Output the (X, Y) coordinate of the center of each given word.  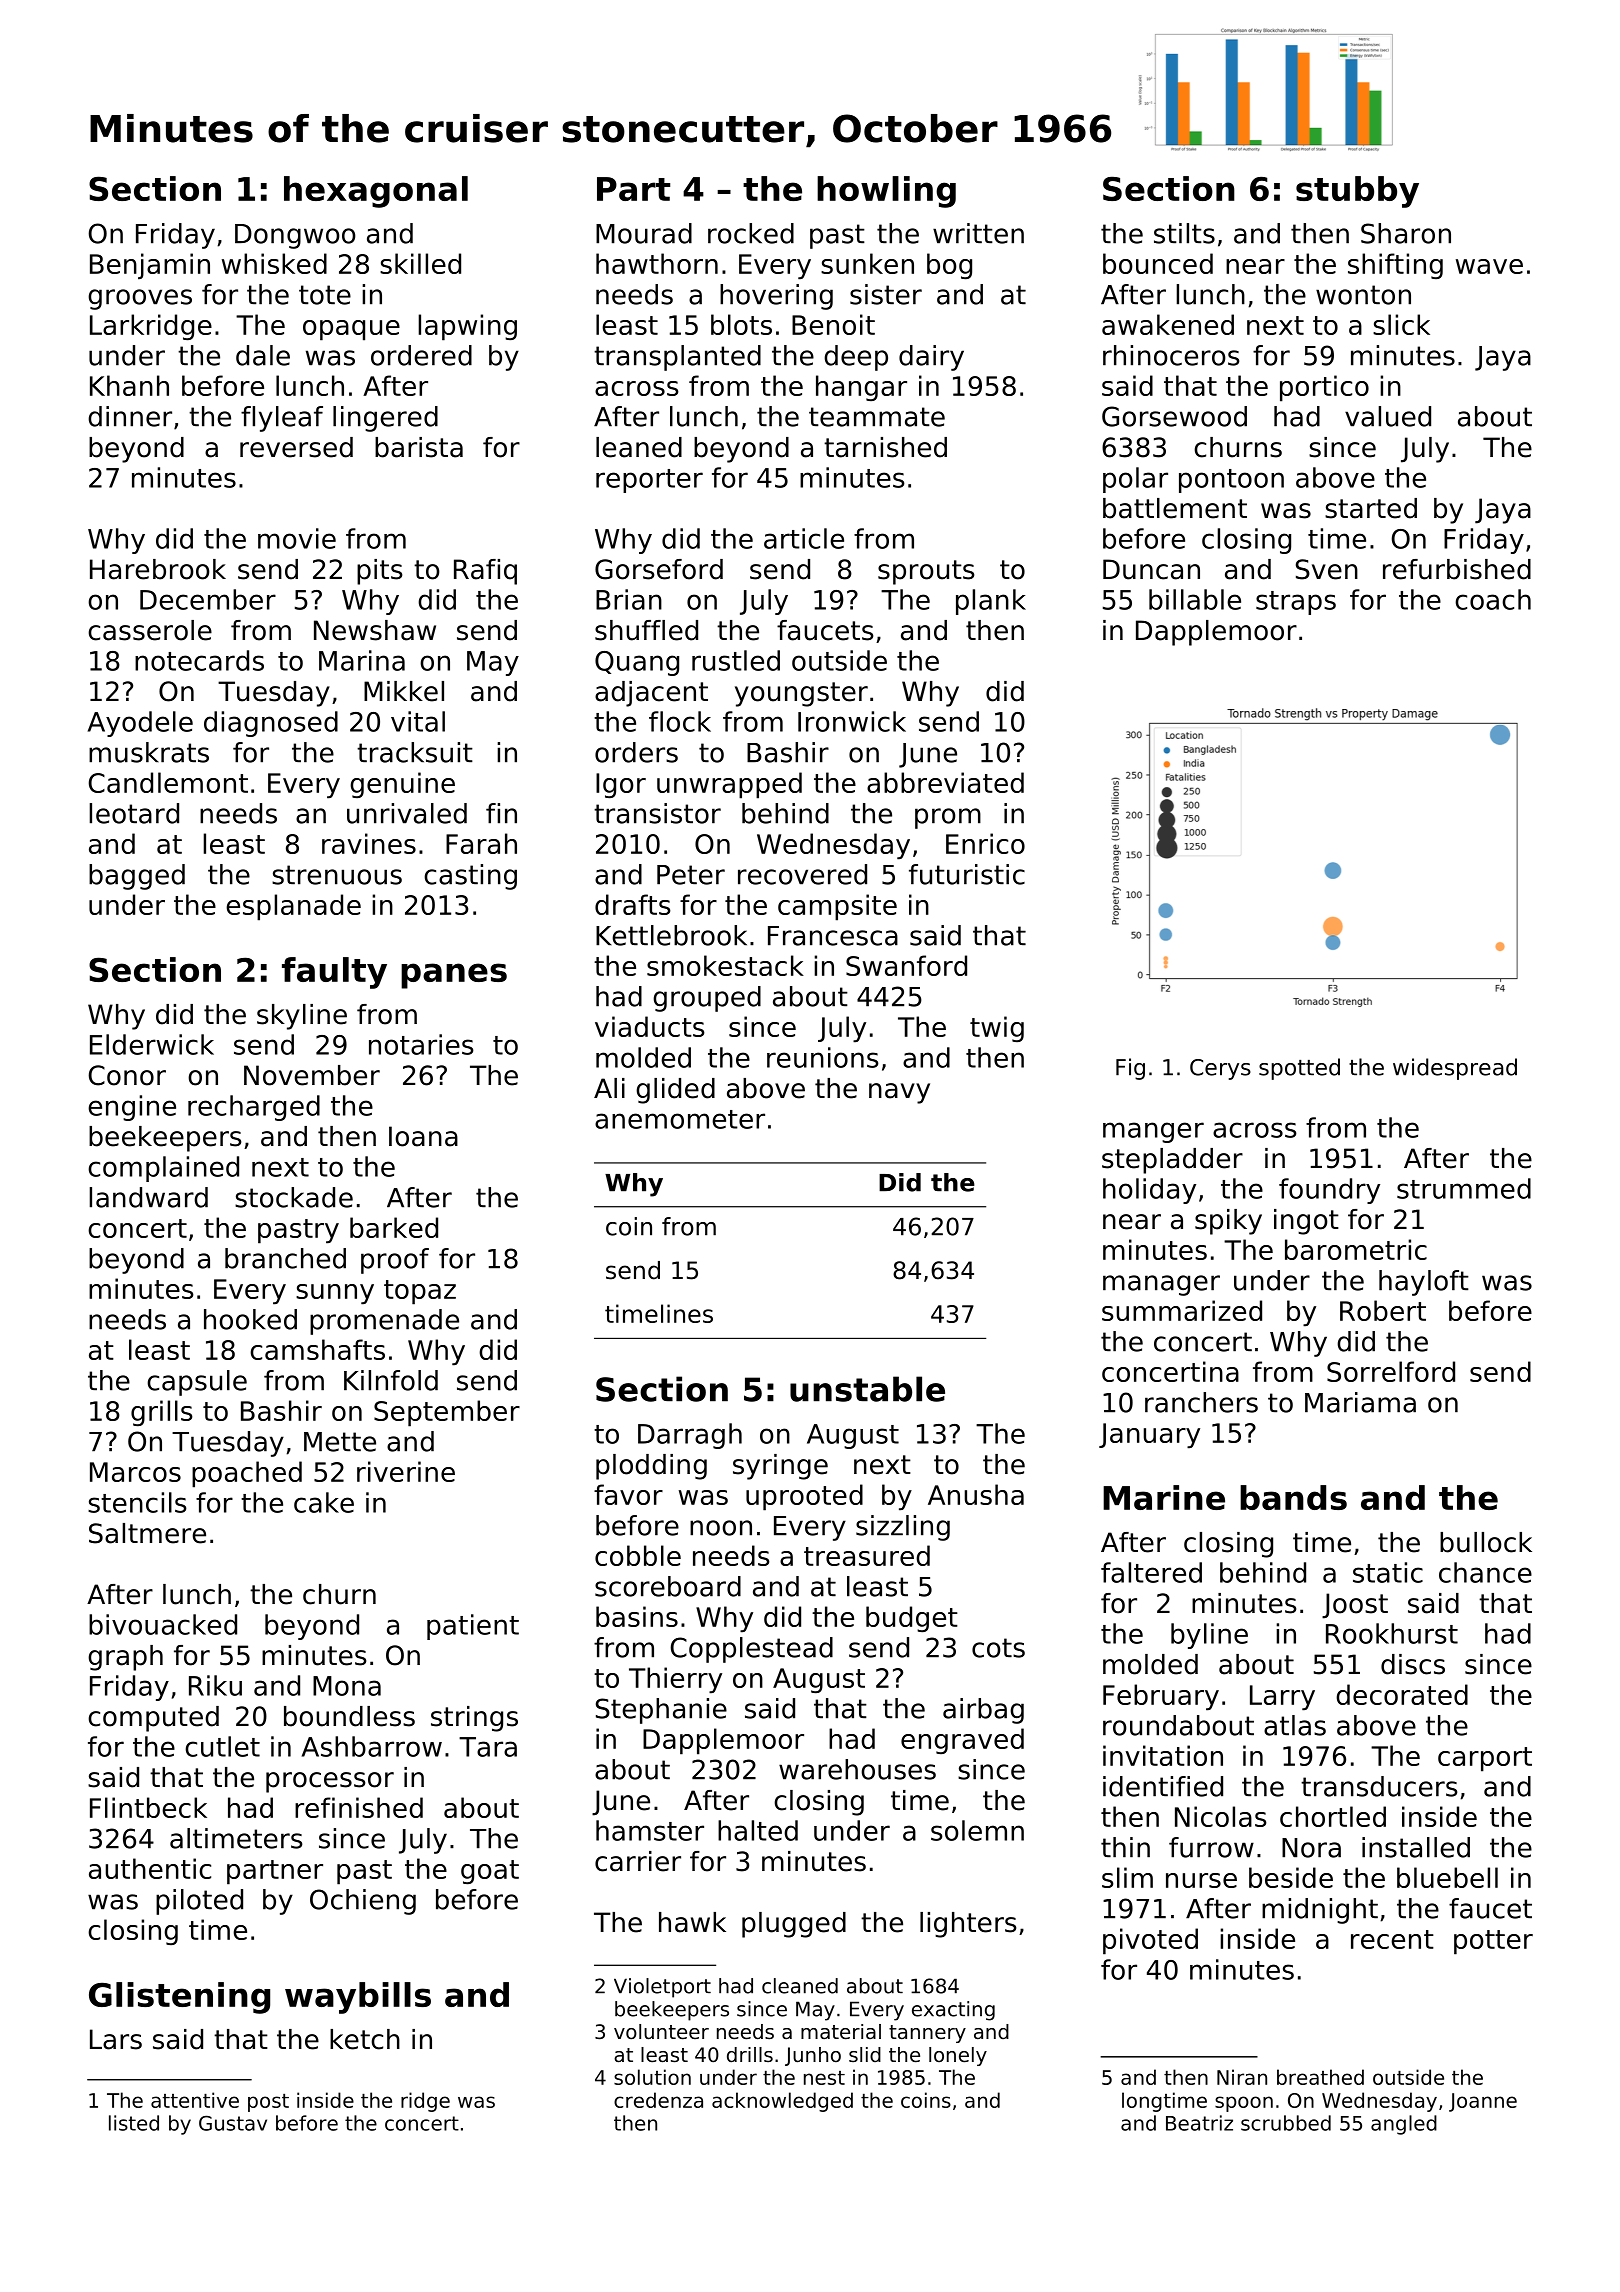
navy (899, 1093)
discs (1413, 1664)
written (978, 233)
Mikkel (404, 691)
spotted (1299, 1069)
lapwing (467, 327)
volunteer (661, 2032)
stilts (1184, 233)
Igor (621, 785)
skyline (302, 1017)
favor (628, 1494)
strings (474, 1719)
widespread (1455, 1069)
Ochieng (363, 1902)
